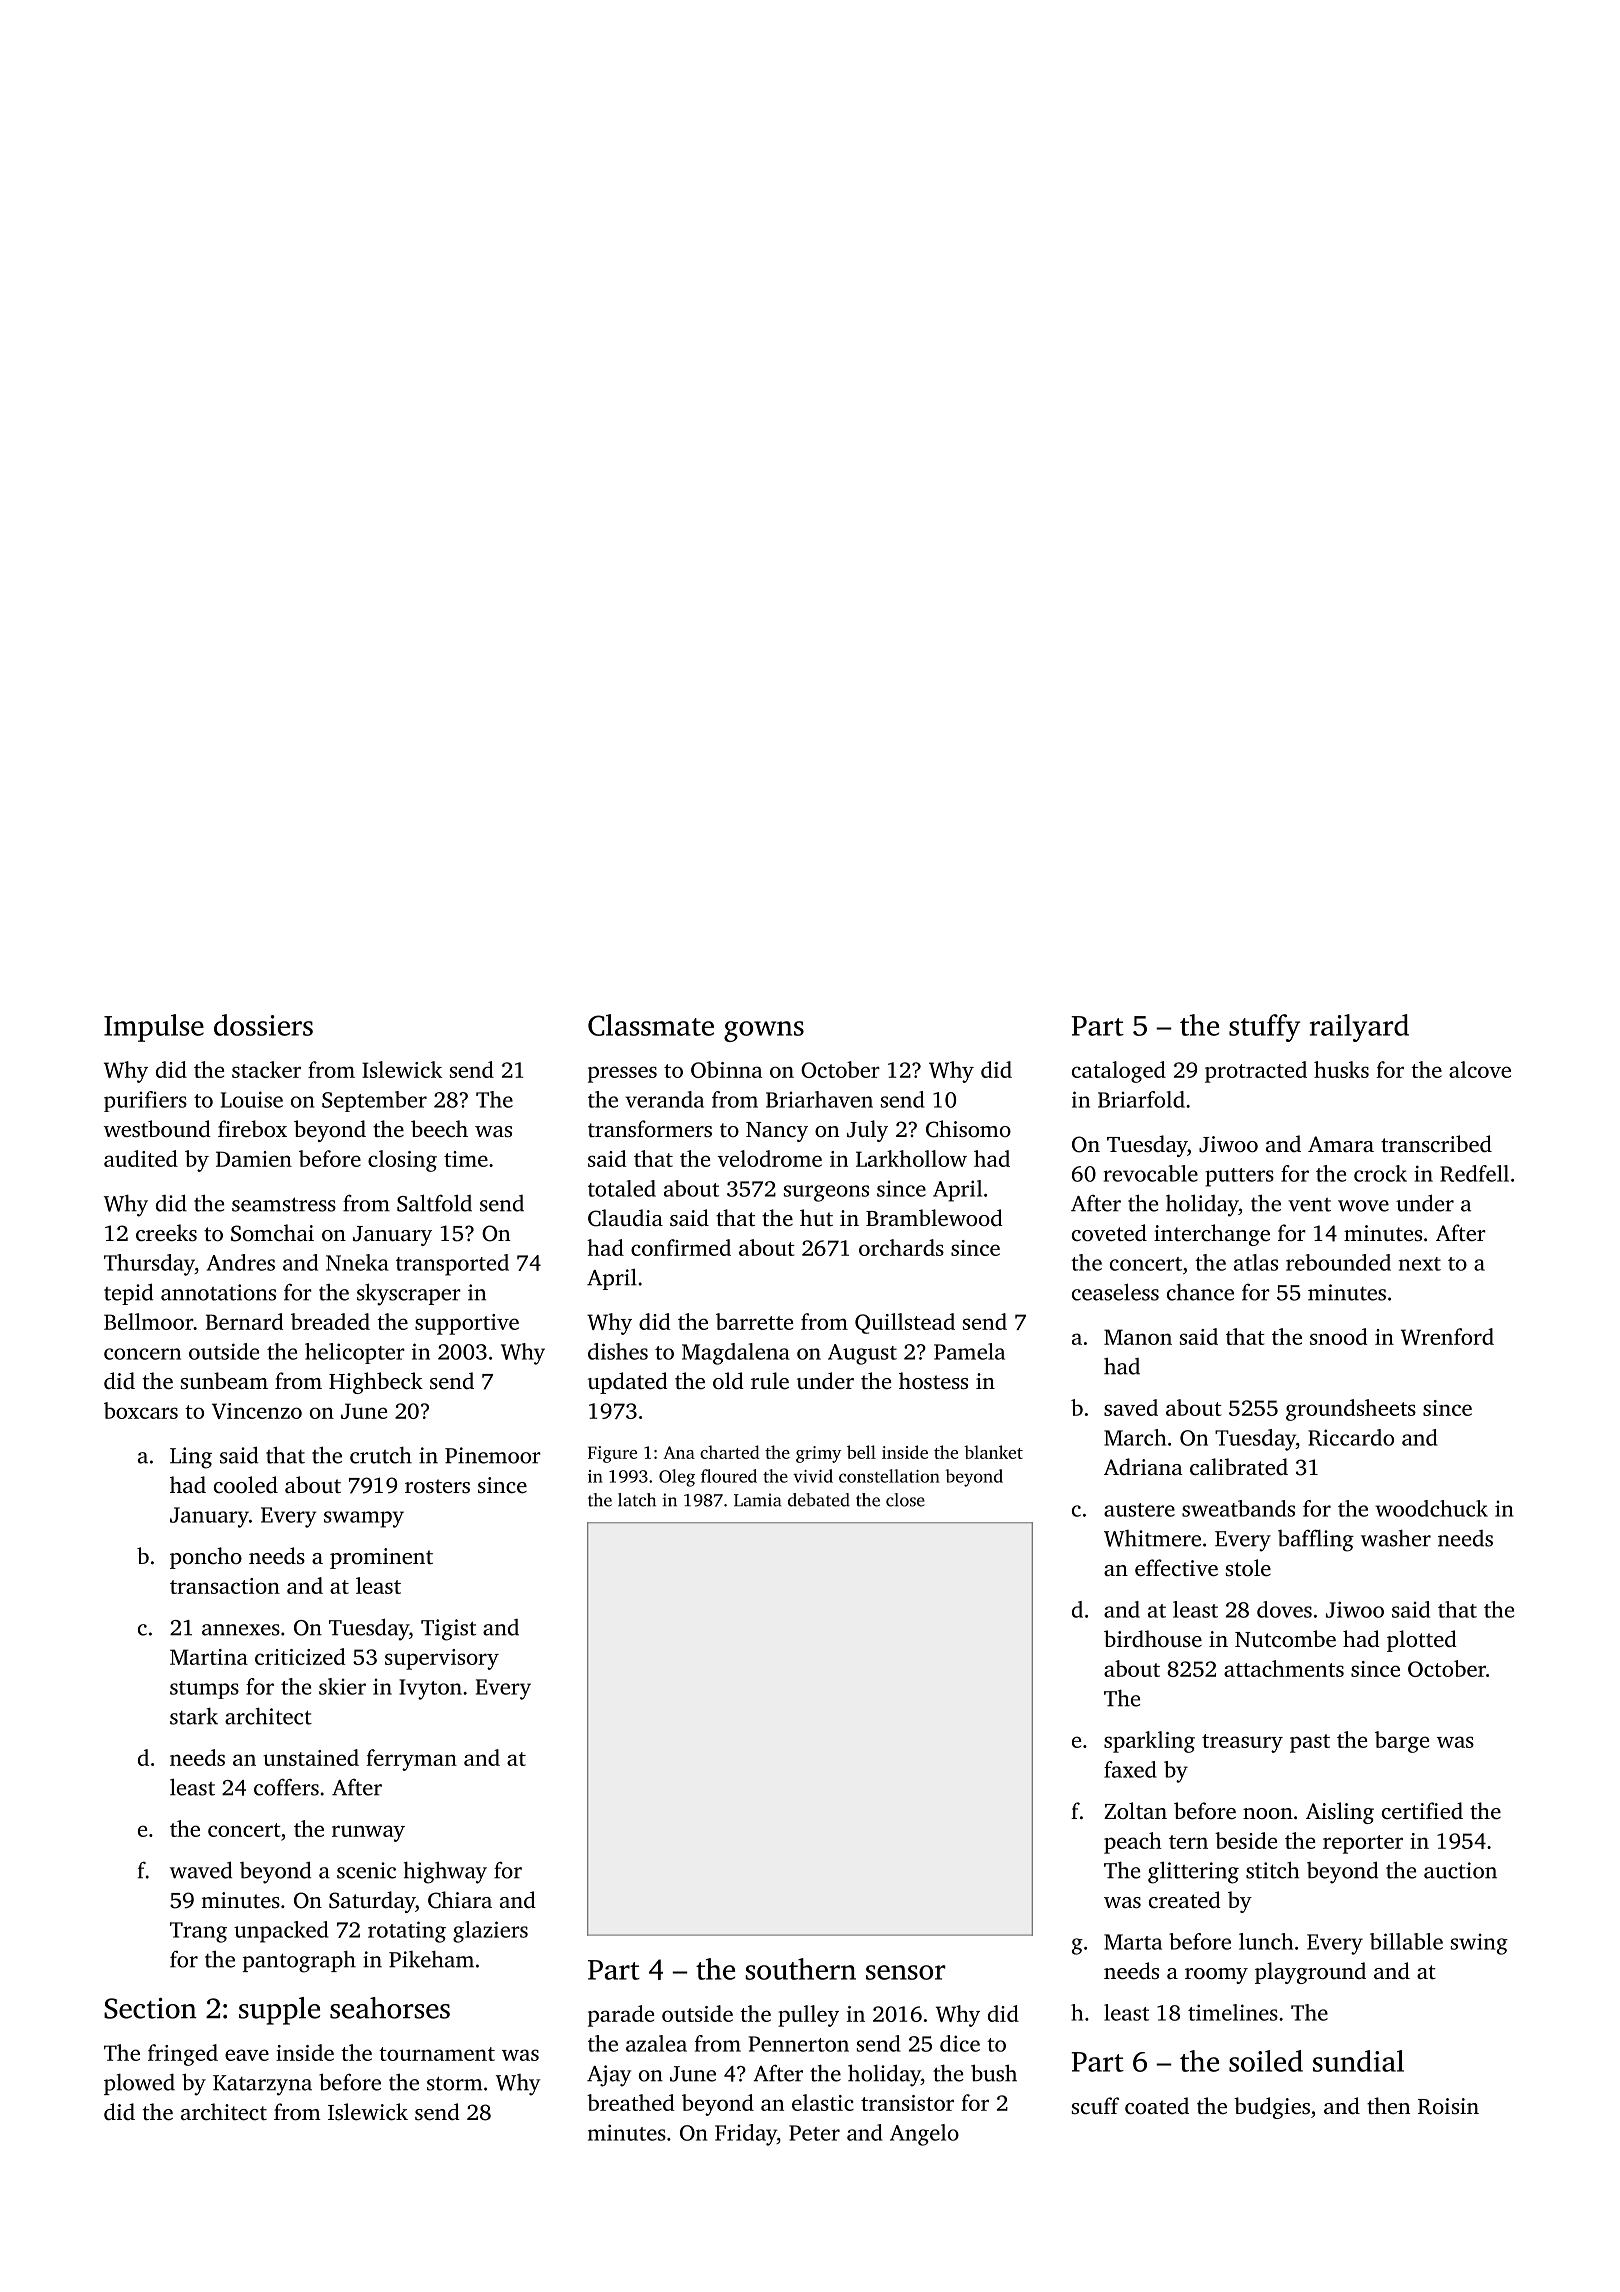 The height and width of the screenshot is (2292, 1620). Describe the element at coordinates (1338, 1336) in the screenshot. I see `snood` at that location.
